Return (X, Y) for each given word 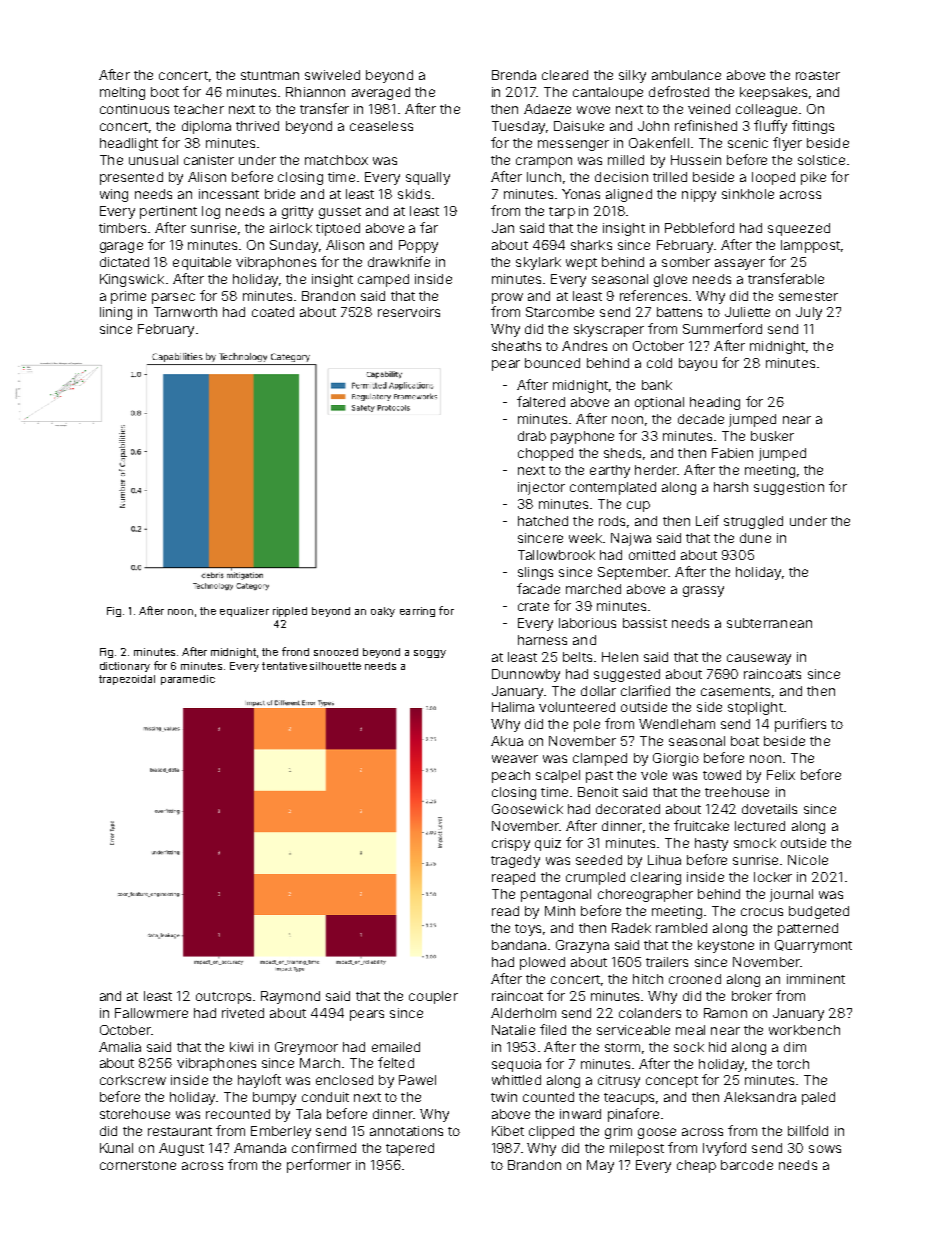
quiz (548, 844)
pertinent (168, 212)
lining (116, 313)
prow (507, 298)
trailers (667, 962)
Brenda (514, 75)
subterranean (769, 623)
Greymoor (306, 1048)
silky (632, 76)
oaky (383, 612)
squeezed (799, 229)
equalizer (244, 612)
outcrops (223, 998)
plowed (542, 963)
